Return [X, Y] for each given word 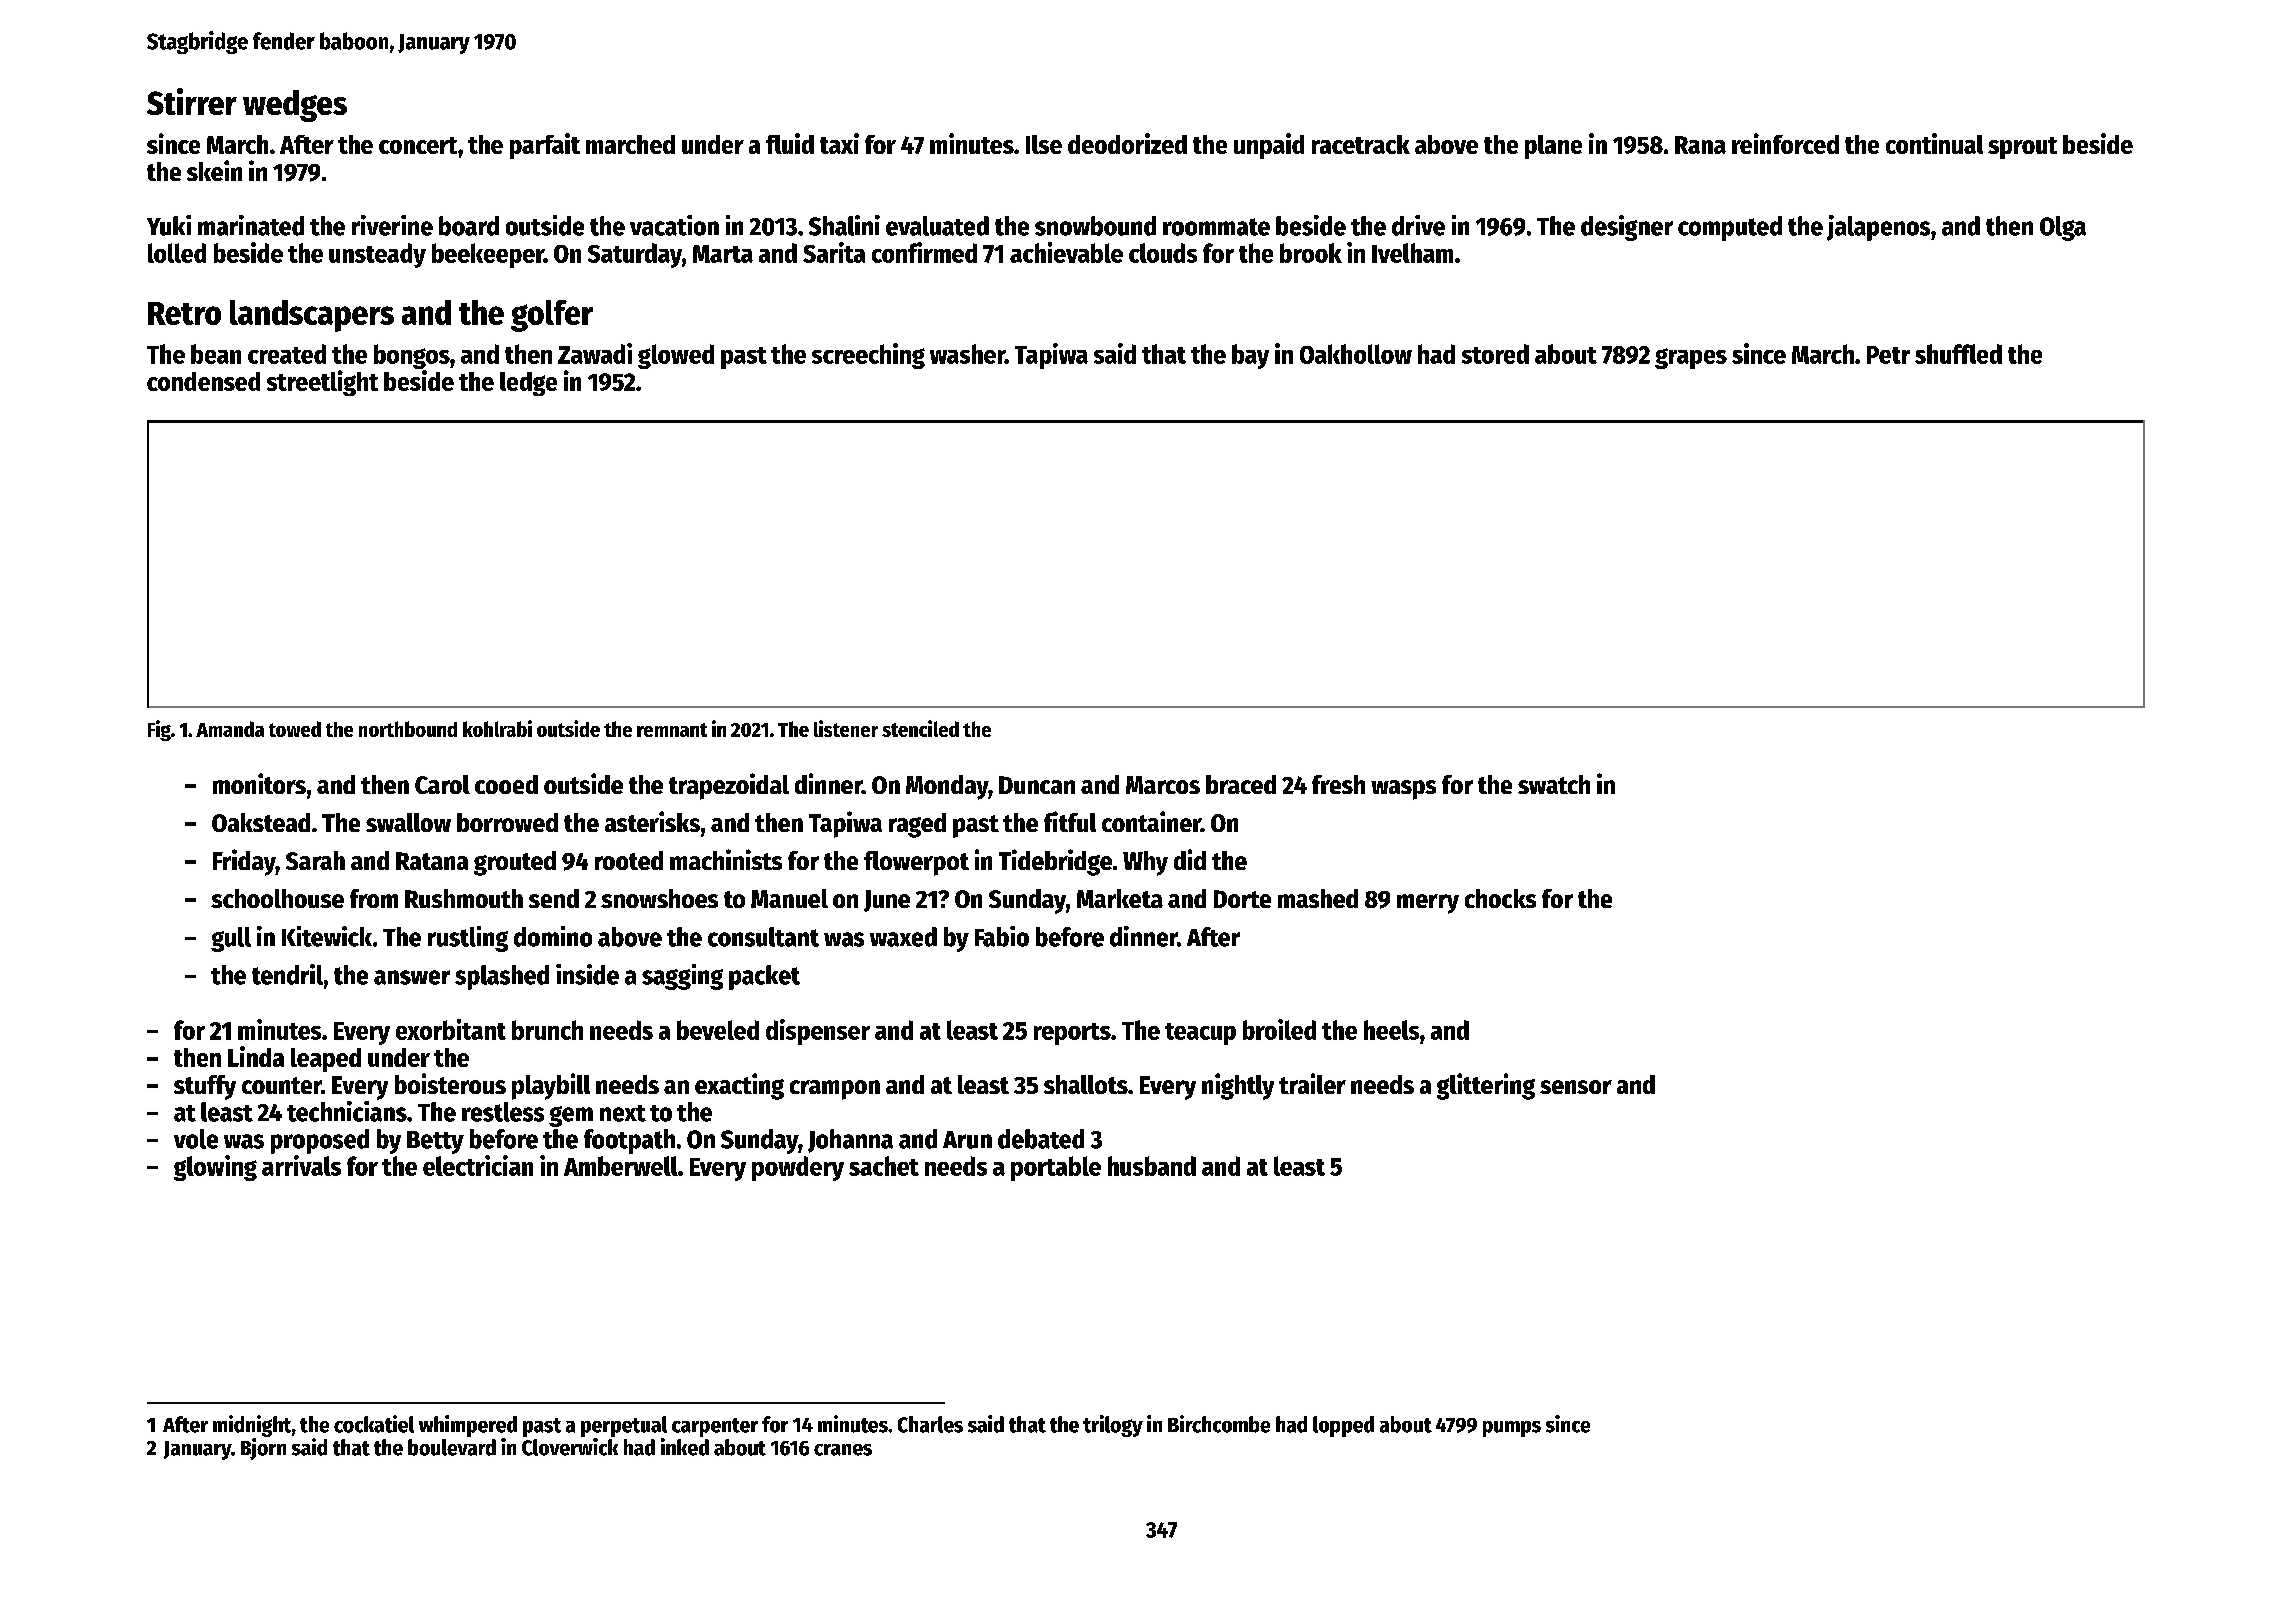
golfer [552, 316]
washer [967, 354]
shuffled [1958, 354]
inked [685, 1447]
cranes [843, 1450]
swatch [1554, 784]
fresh [1338, 784]
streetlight [322, 383]
